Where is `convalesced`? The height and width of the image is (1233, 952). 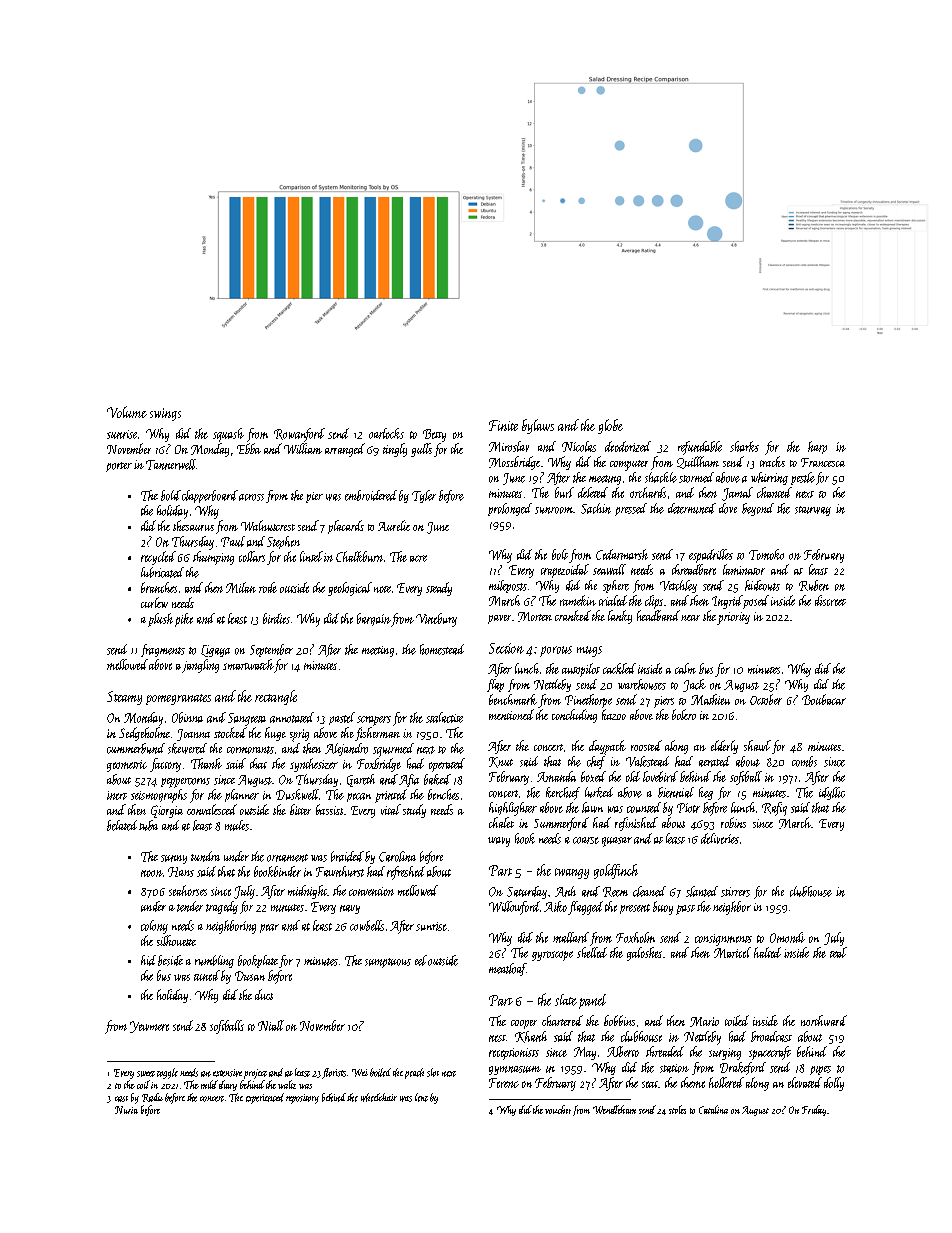 convalesced is located at coordinates (212, 809).
